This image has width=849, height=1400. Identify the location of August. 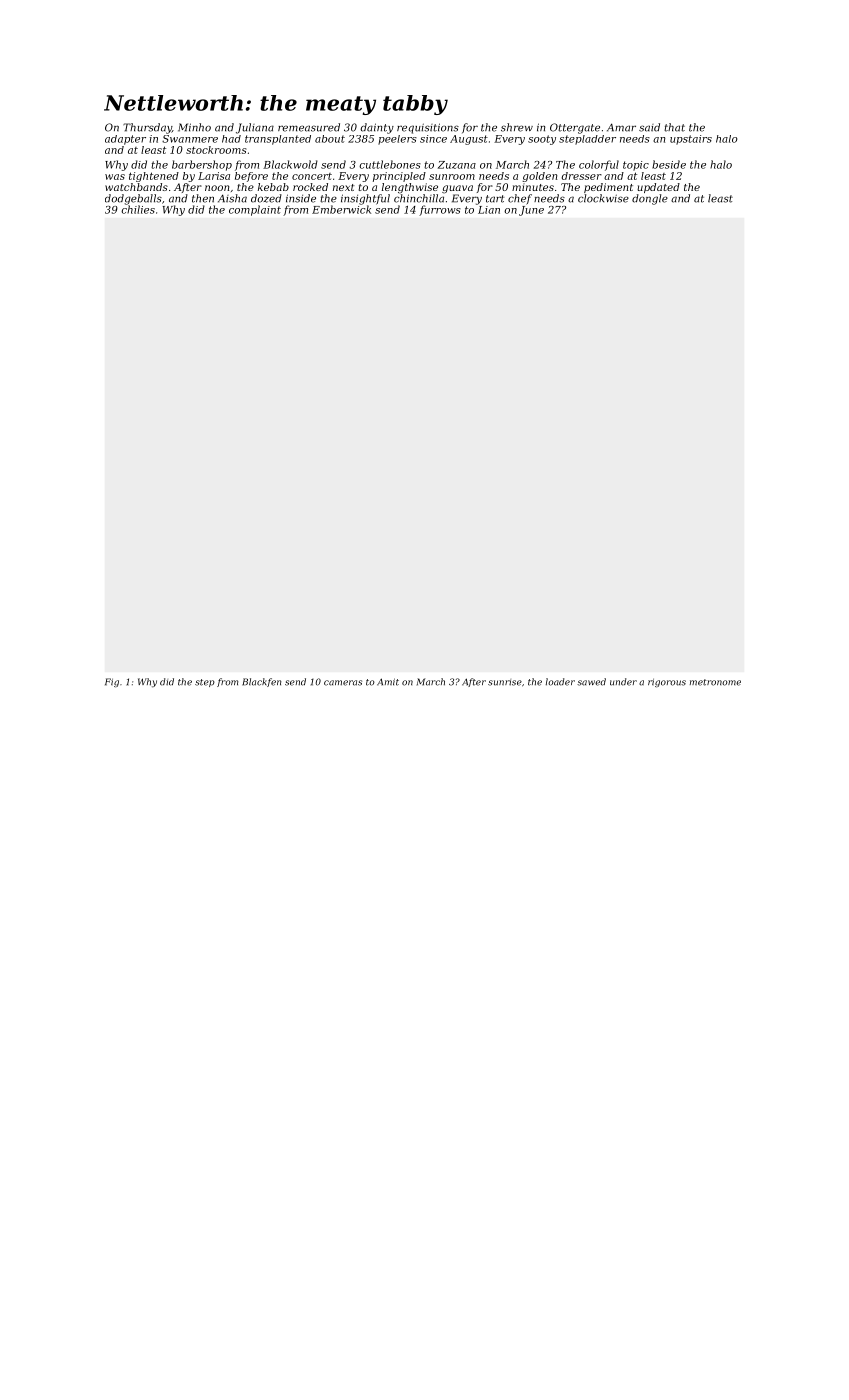
(469, 140).
